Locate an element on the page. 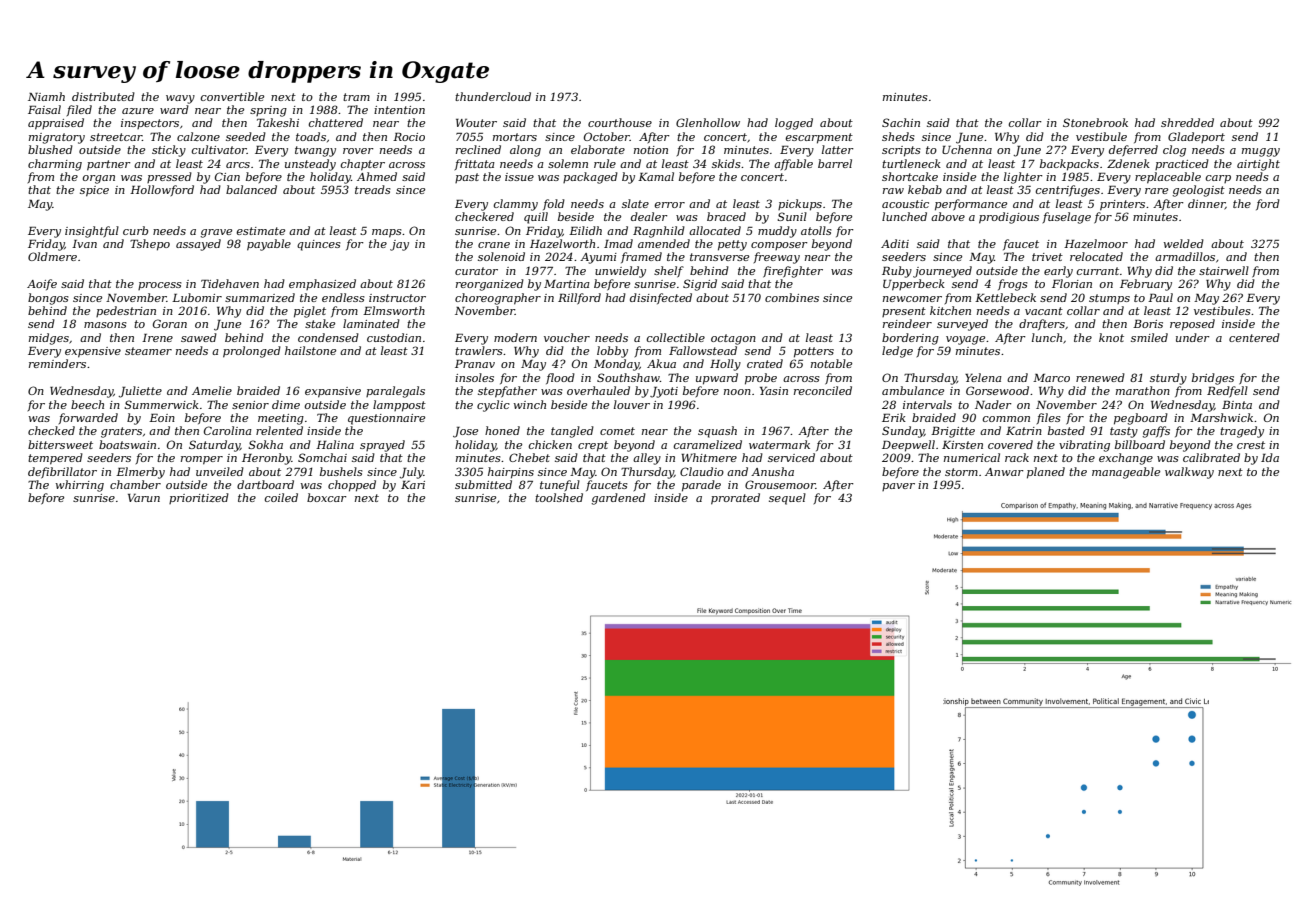 This document has height=924, width=1308. tram is located at coordinates (356, 97).
